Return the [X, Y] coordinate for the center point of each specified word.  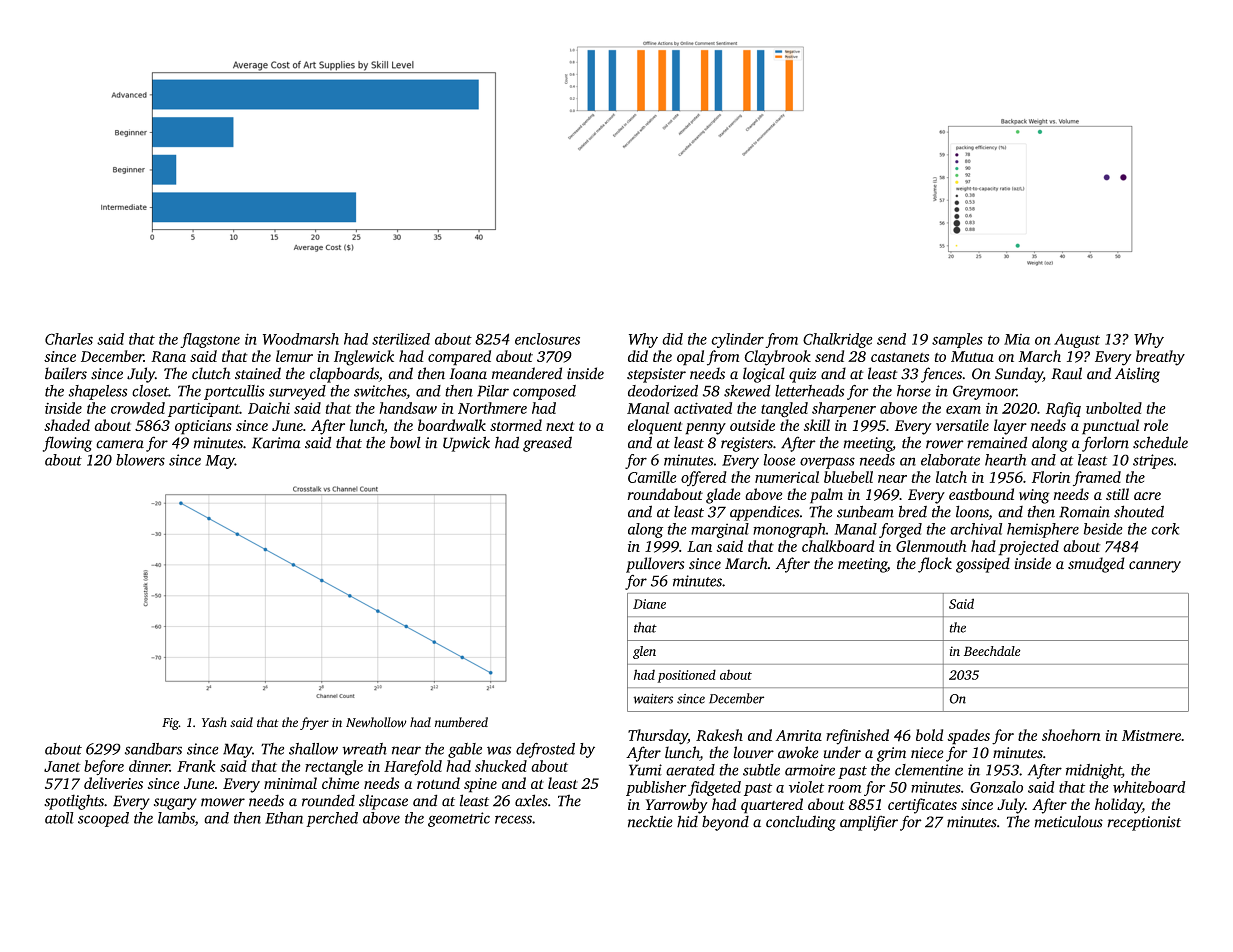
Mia [1017, 339]
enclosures [547, 339]
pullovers [655, 565]
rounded [328, 800]
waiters [653, 699]
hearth [1006, 460]
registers [747, 444]
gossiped [983, 565]
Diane [649, 604]
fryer [314, 723]
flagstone [210, 340]
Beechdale [992, 651]
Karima [276, 443]
